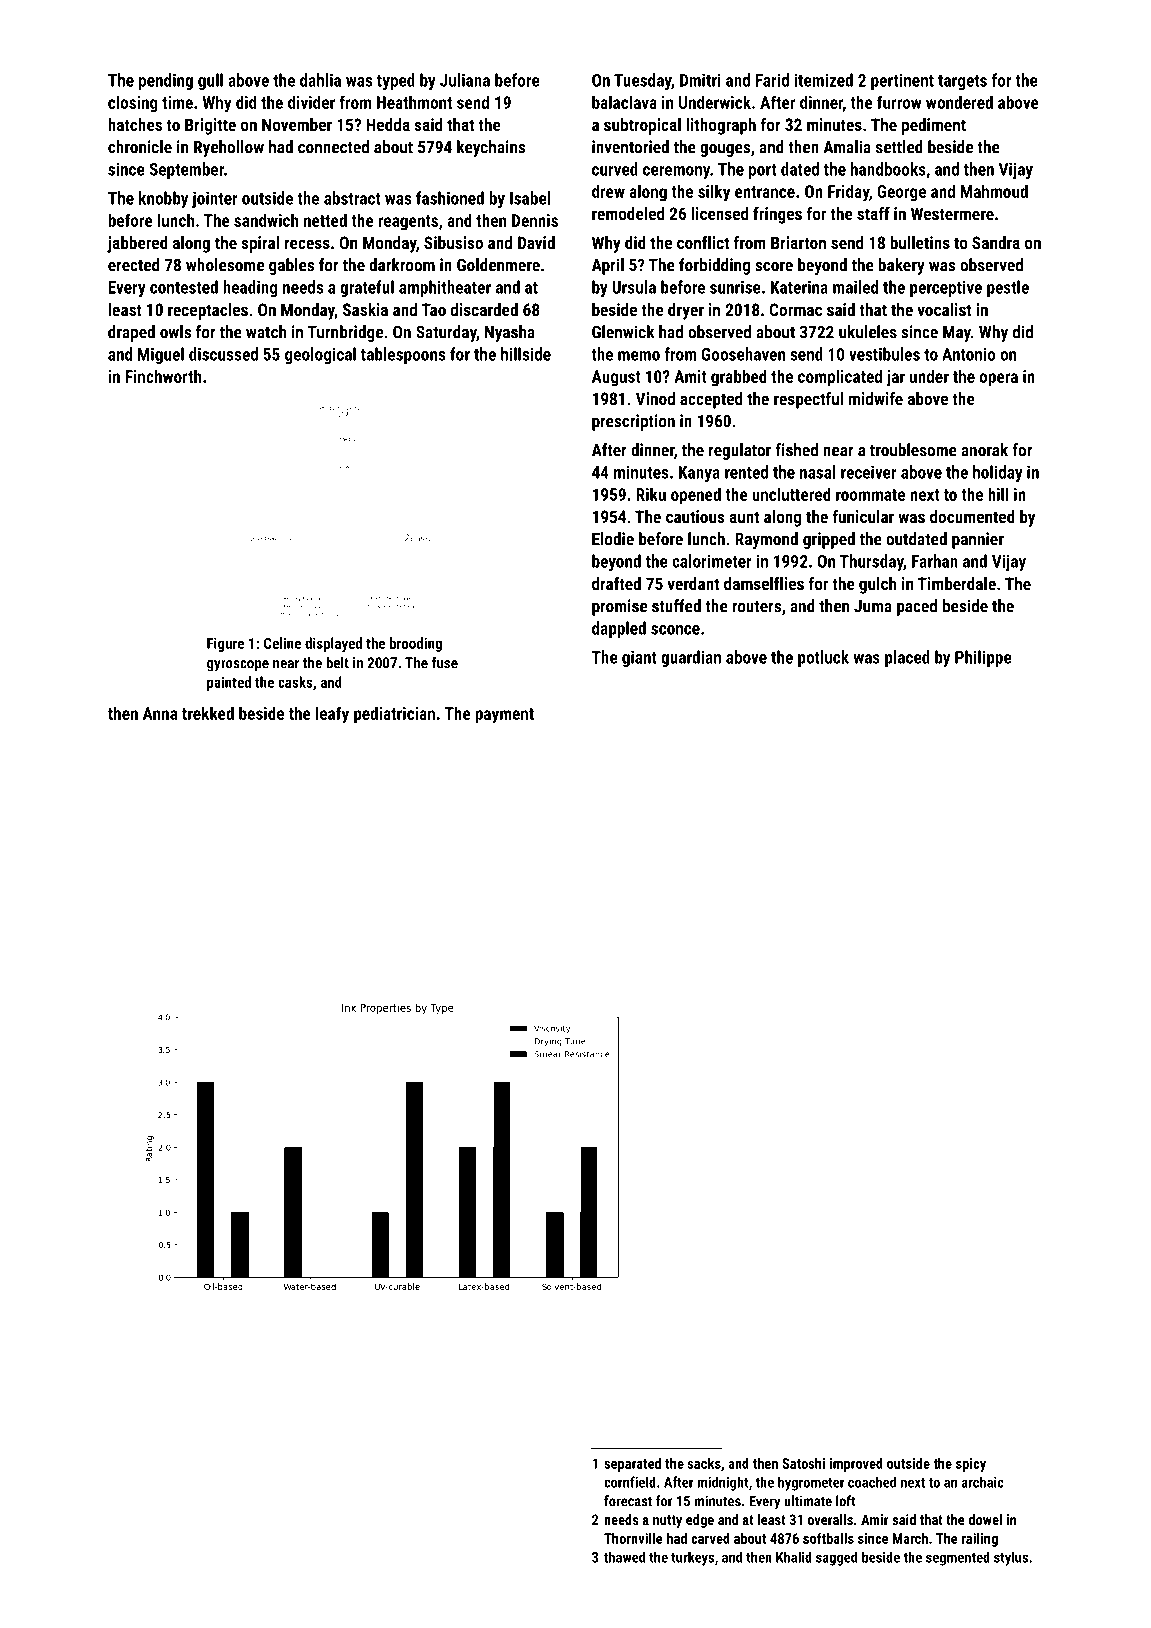 The image size is (1151, 1628). I want to click on targets, so click(962, 82).
